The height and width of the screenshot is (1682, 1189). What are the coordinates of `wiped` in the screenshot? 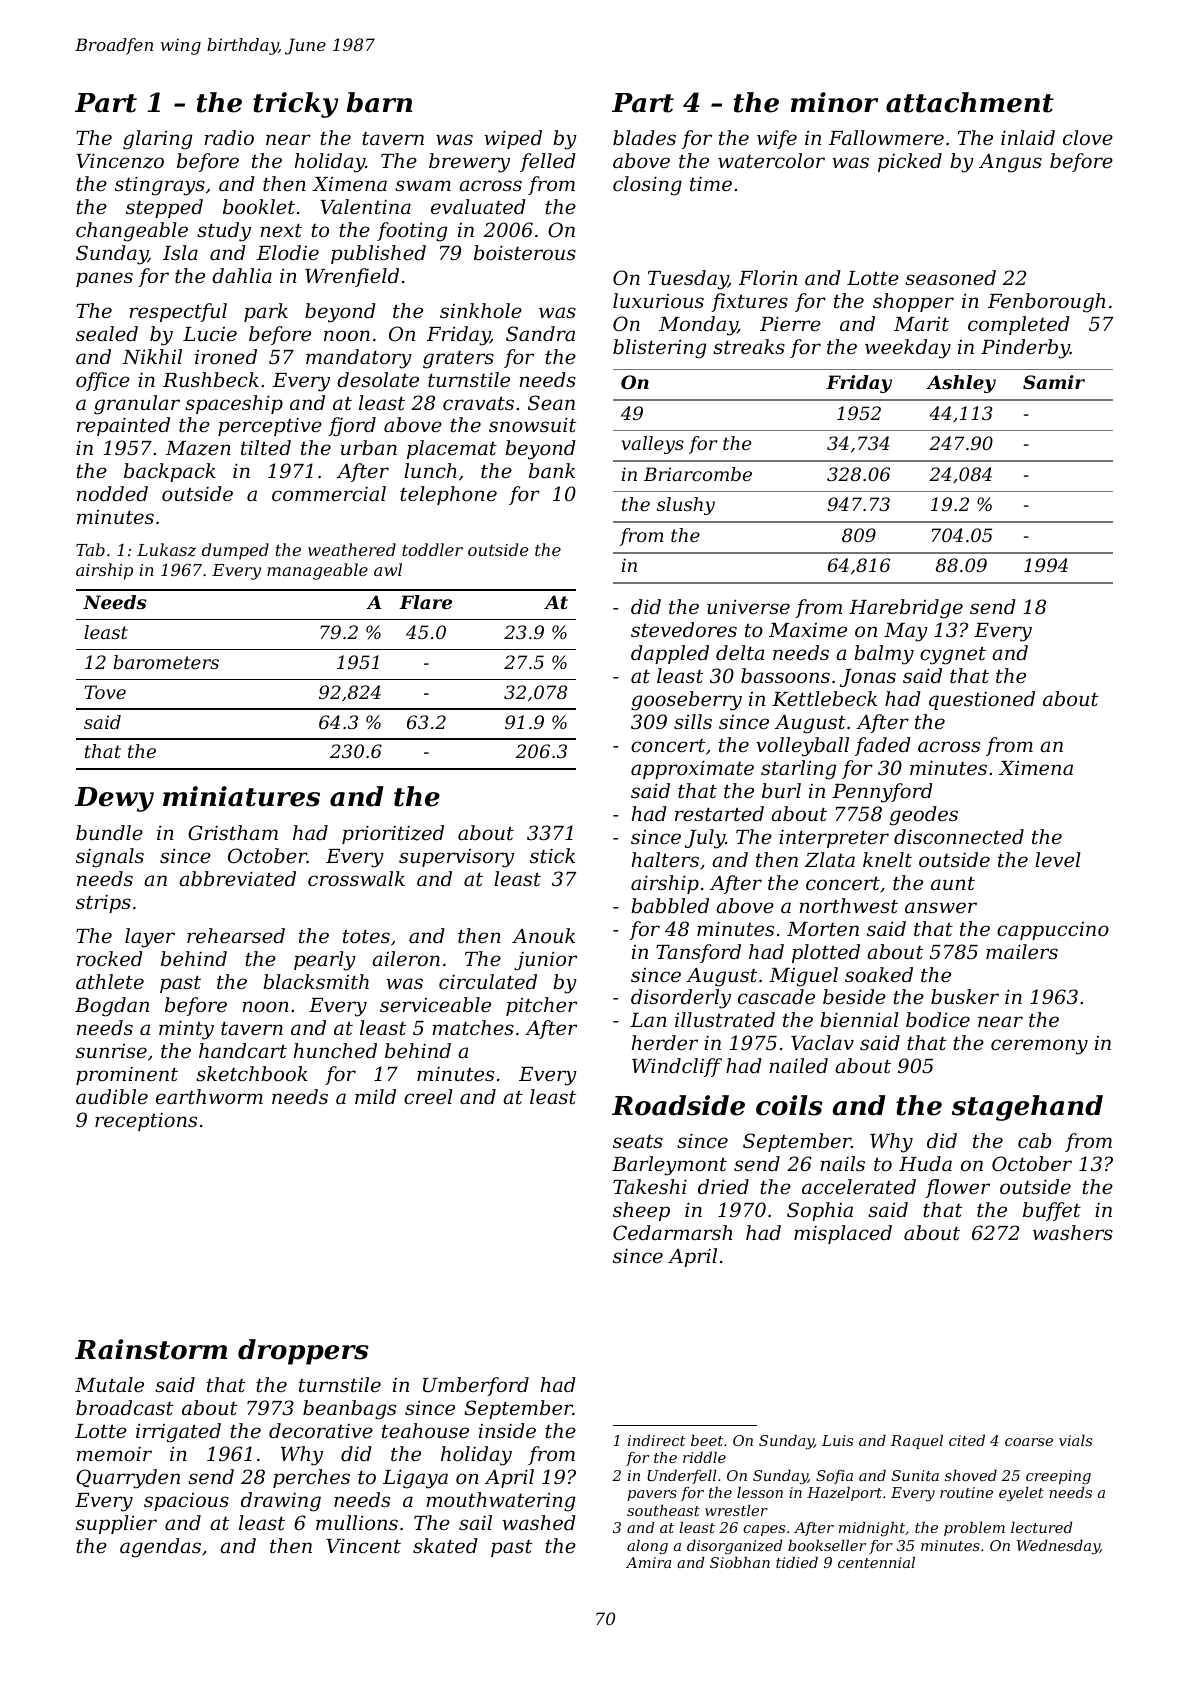 It's located at (513, 139).
